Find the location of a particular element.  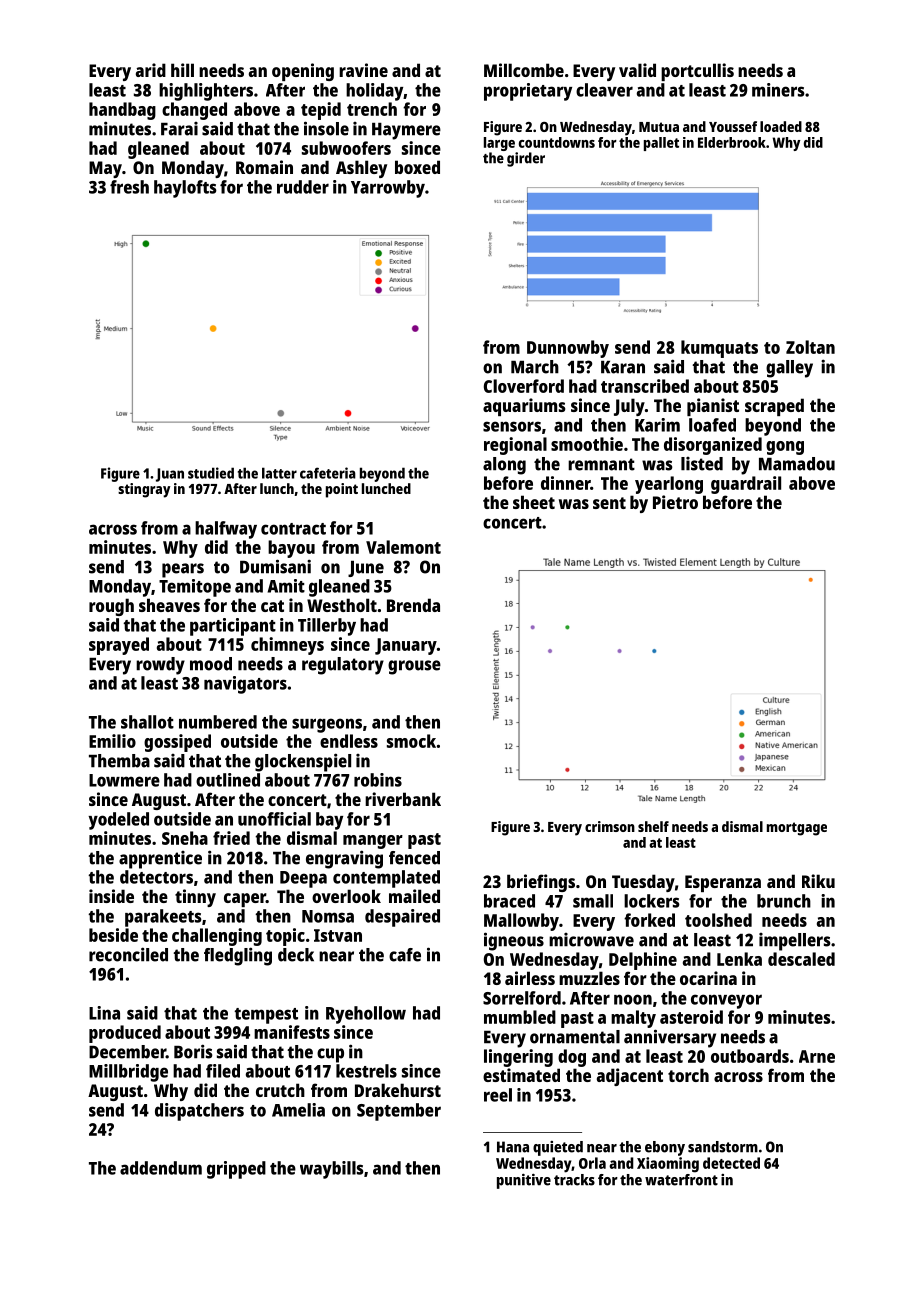

punitive is located at coordinates (524, 1181).
